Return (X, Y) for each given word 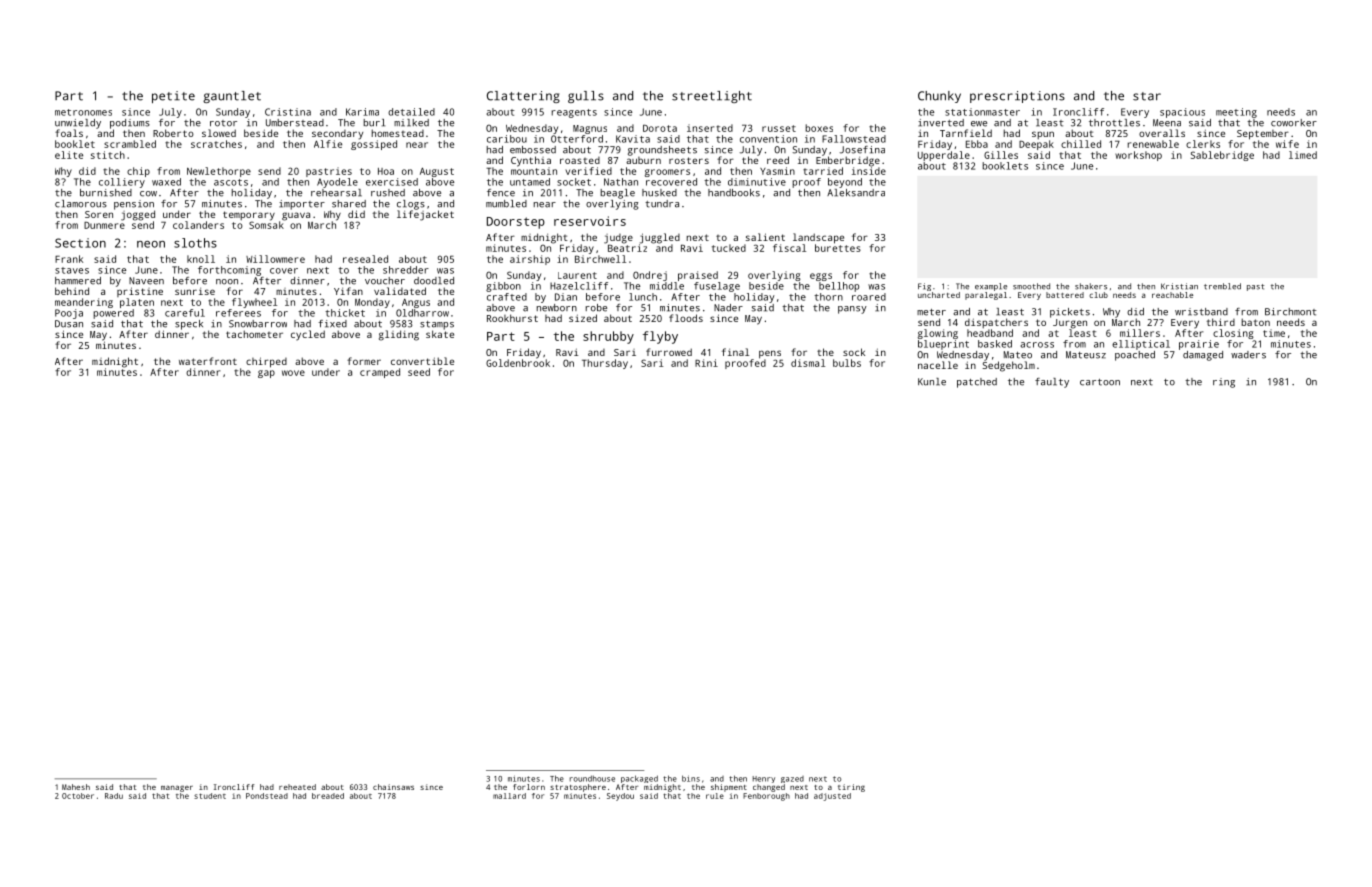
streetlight (712, 97)
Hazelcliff (579, 286)
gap (266, 374)
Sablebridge (1222, 156)
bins (691, 778)
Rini (706, 363)
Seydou (620, 797)
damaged (1203, 356)
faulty (1052, 383)
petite (173, 97)
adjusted (832, 797)
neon (151, 244)
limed (1303, 155)
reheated (297, 787)
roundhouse (592, 778)
